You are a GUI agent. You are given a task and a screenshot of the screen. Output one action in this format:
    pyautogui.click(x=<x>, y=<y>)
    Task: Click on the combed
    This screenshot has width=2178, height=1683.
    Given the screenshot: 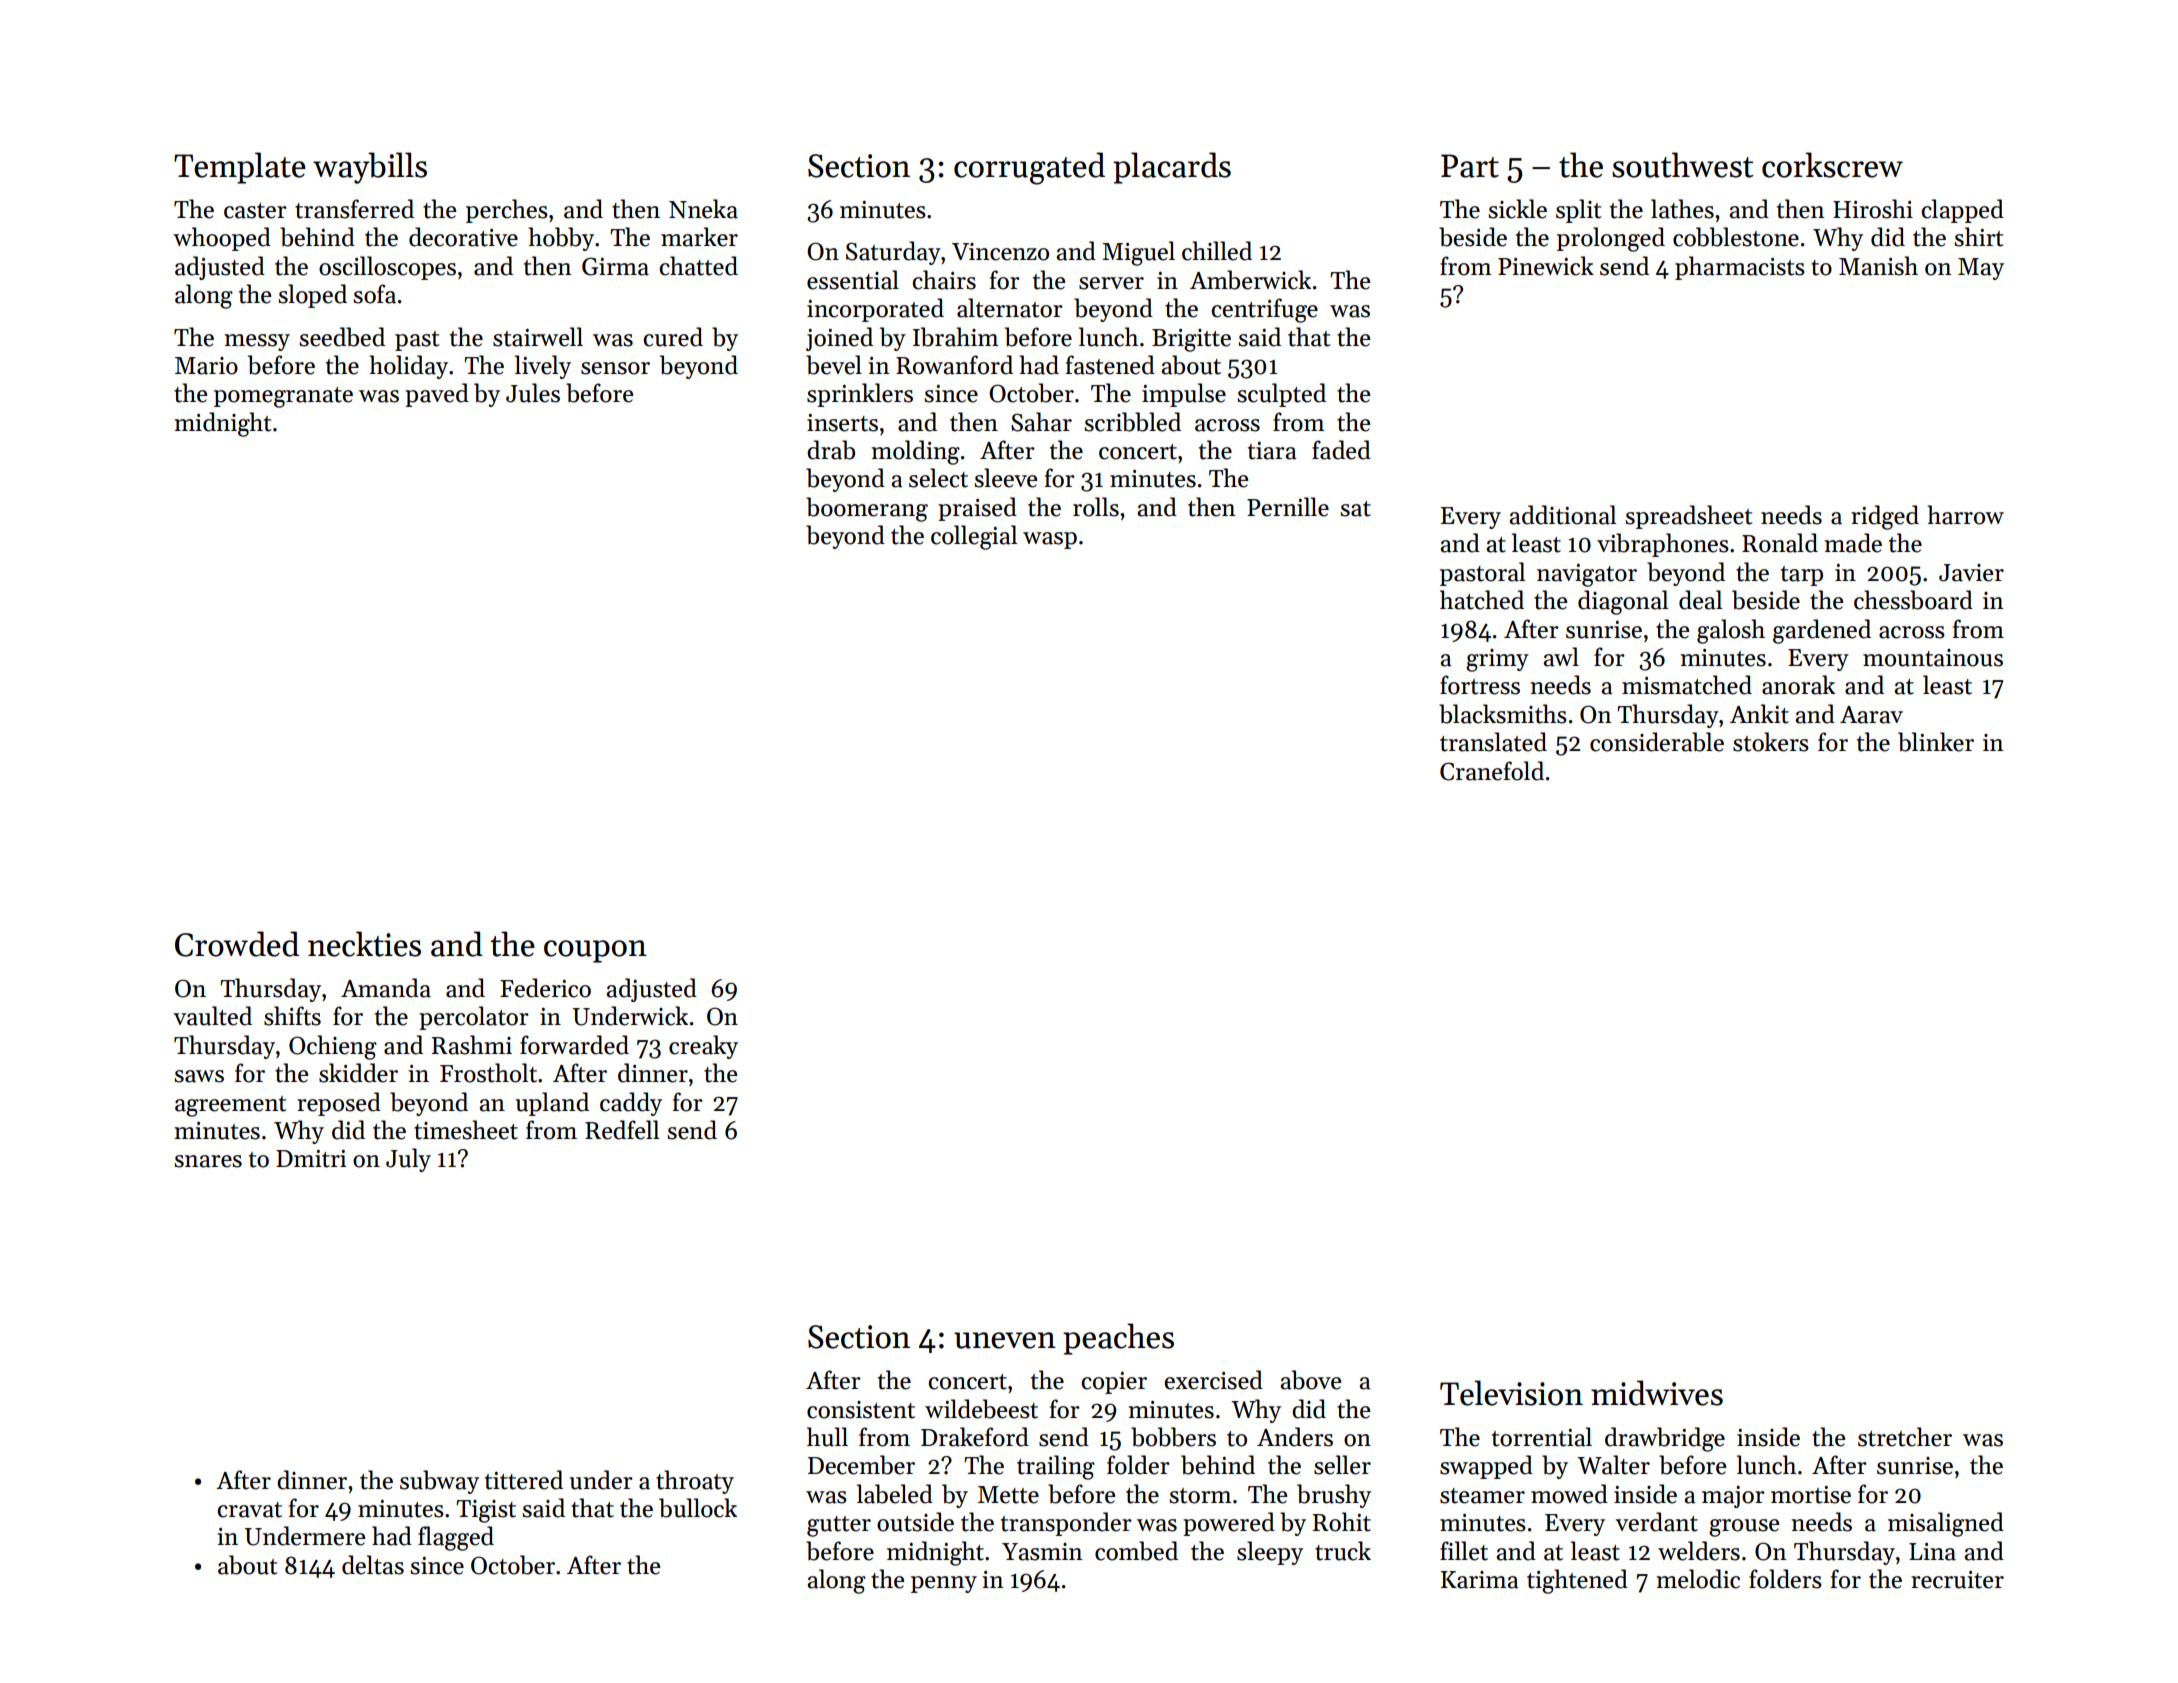 What is the action you would take?
    pyautogui.click(x=1136, y=1551)
